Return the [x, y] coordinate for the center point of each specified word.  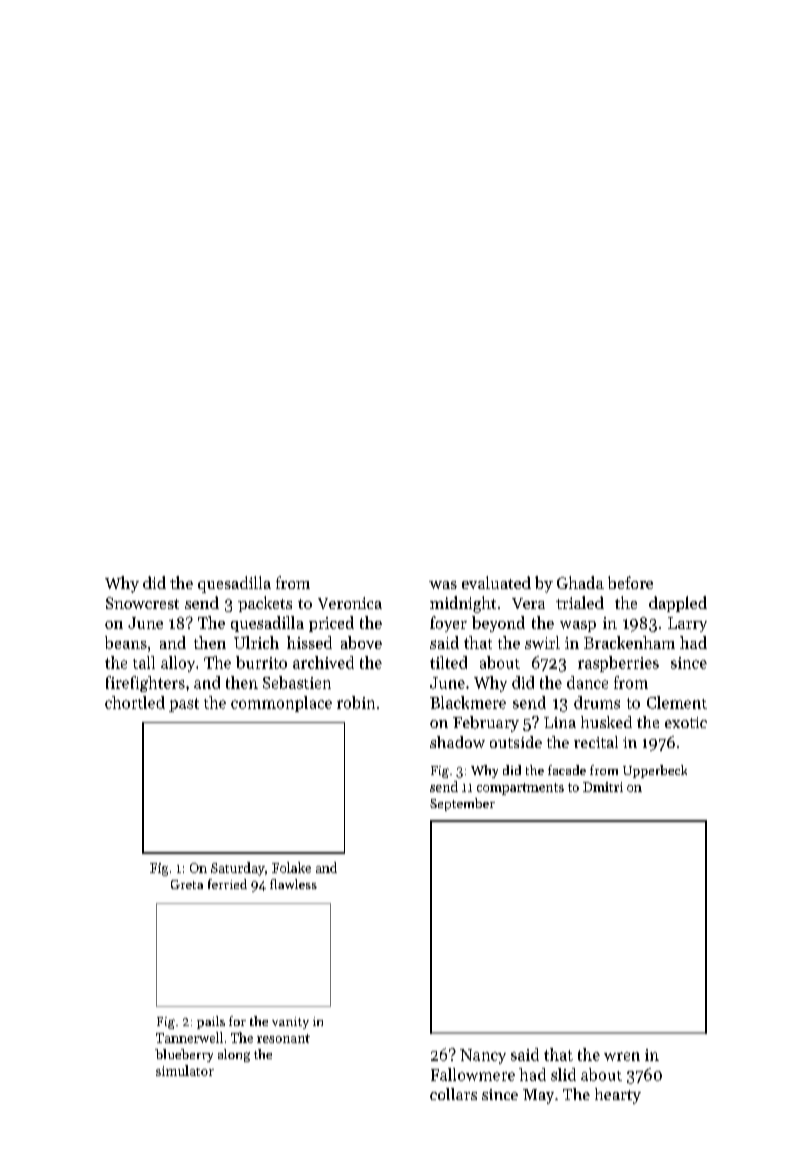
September [462, 804]
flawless [293, 884]
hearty [618, 1096]
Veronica [350, 603]
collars [453, 1094]
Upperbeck [655, 771]
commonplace [281, 704]
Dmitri [603, 787]
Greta [187, 884]
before [630, 582]
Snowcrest [142, 603]
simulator [185, 1070]
